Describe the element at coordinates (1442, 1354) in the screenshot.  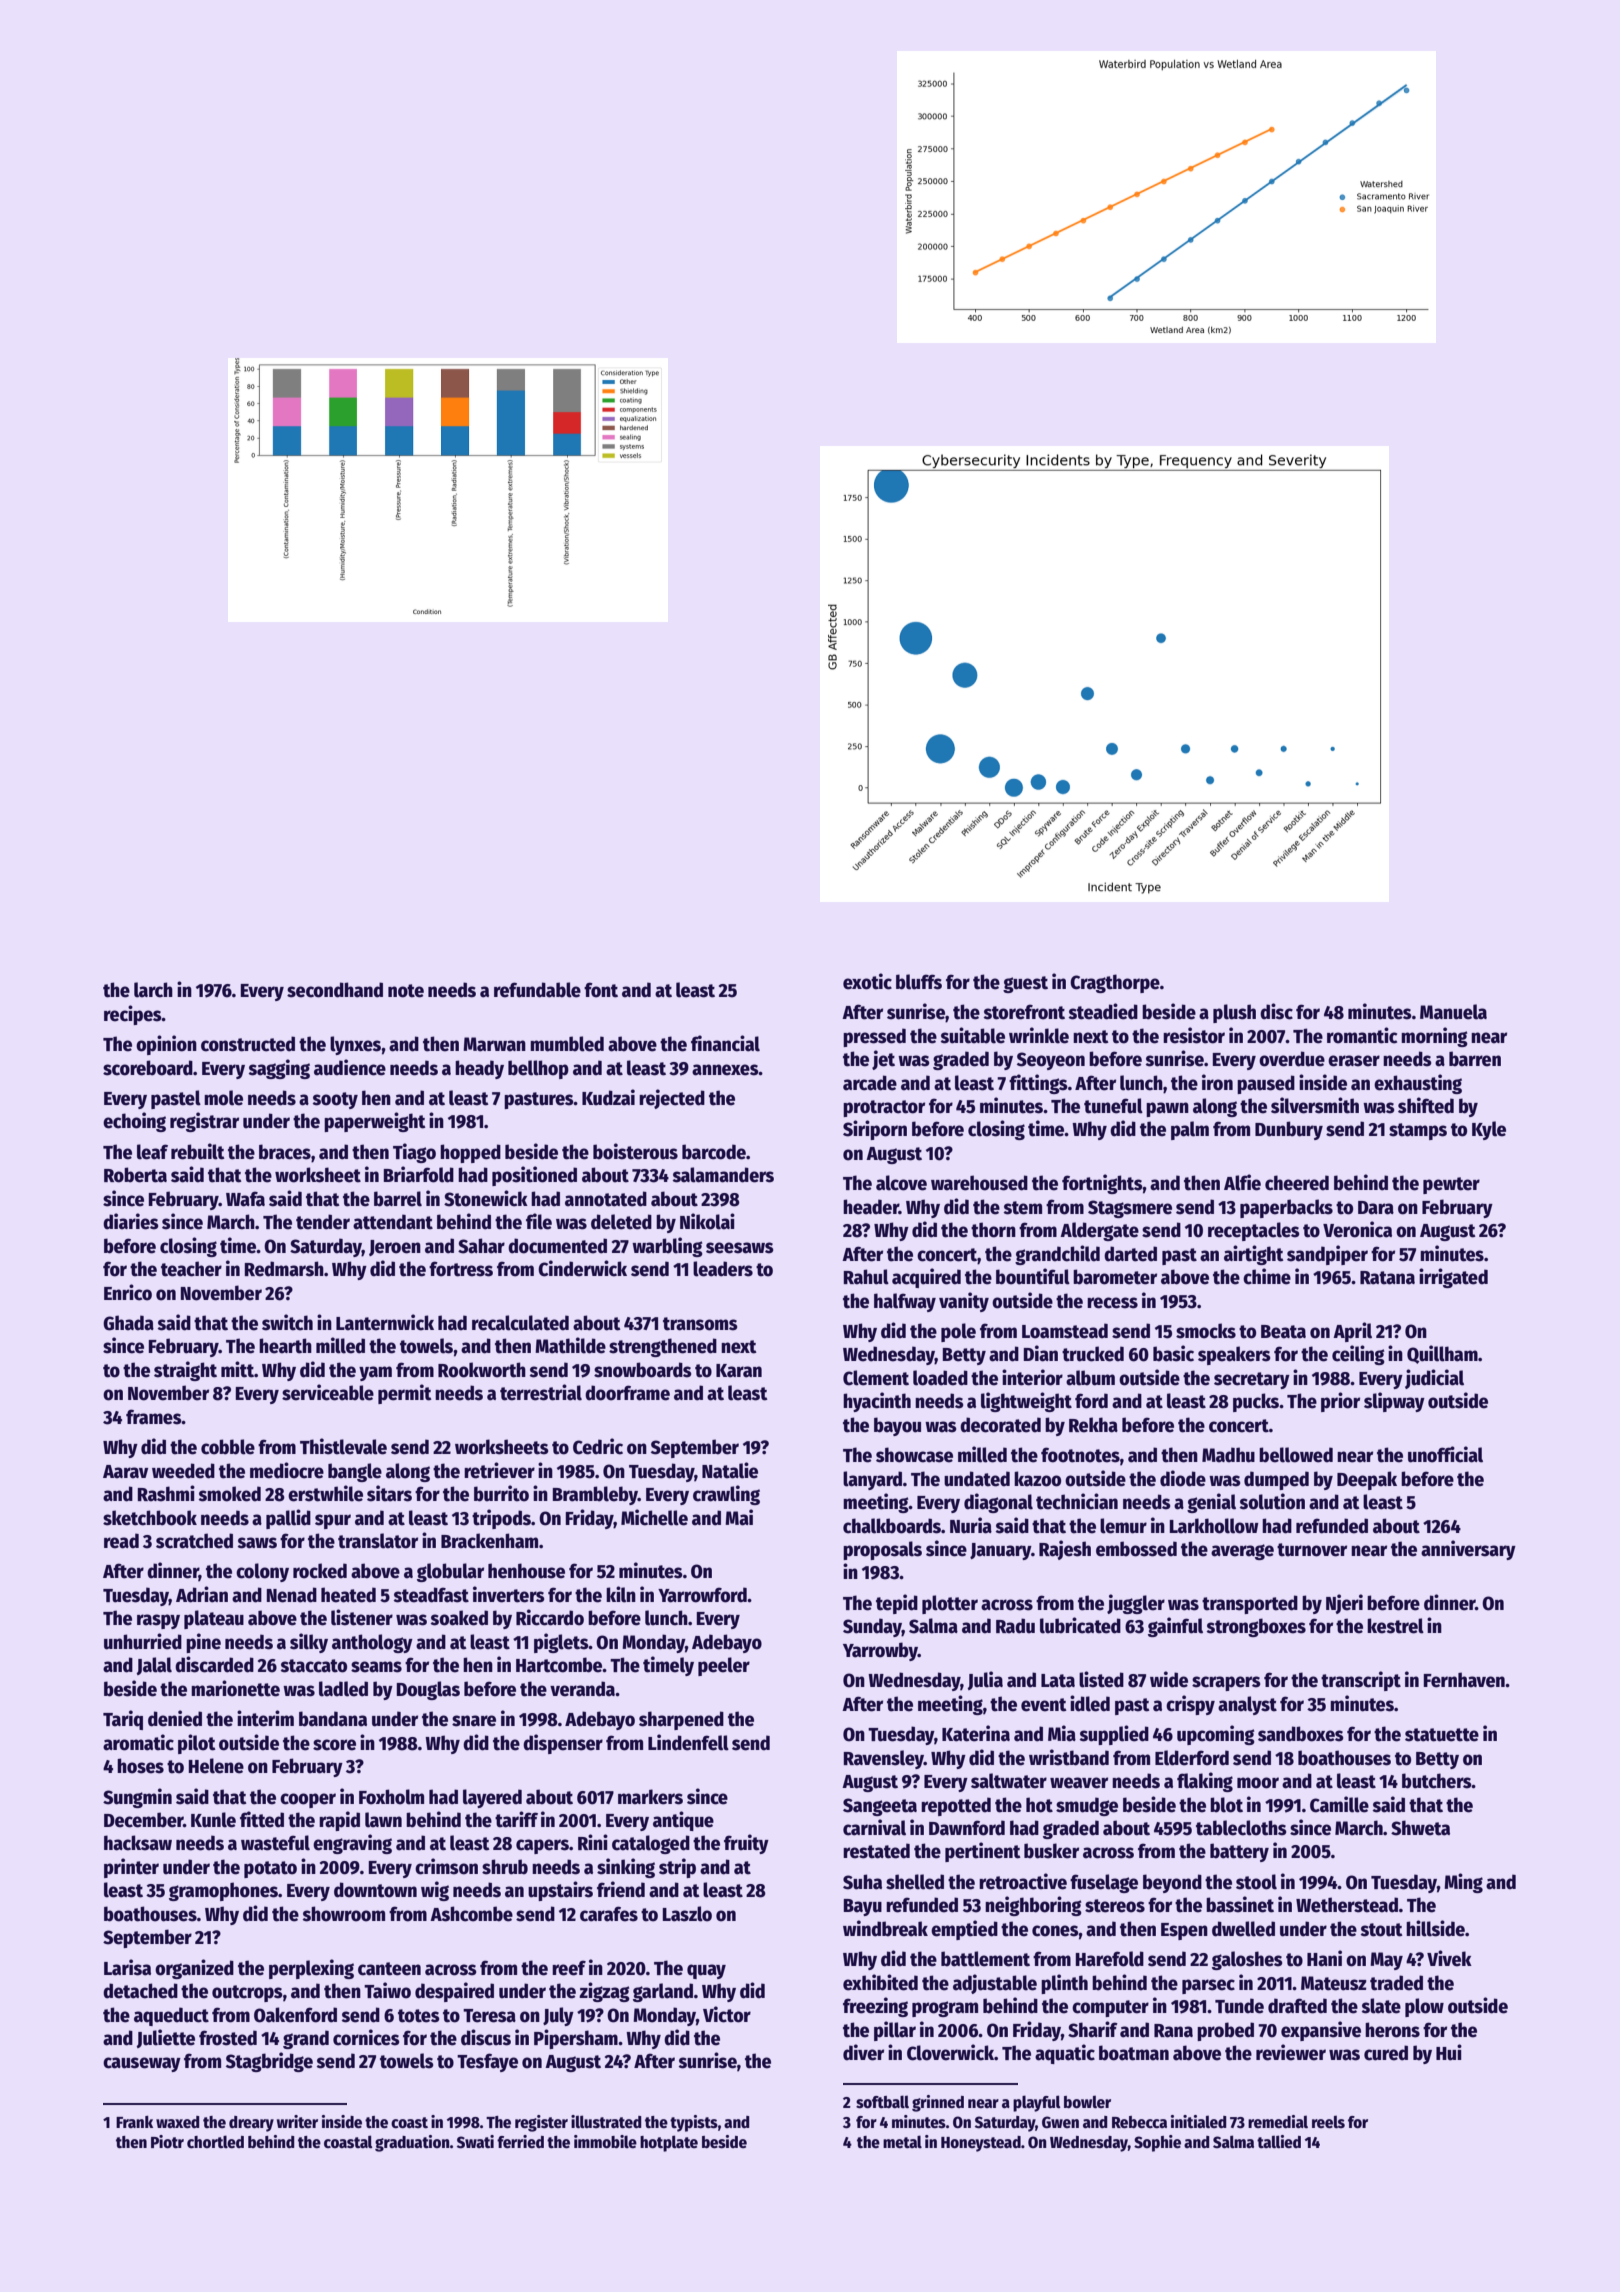
I see `Quillham` at that location.
